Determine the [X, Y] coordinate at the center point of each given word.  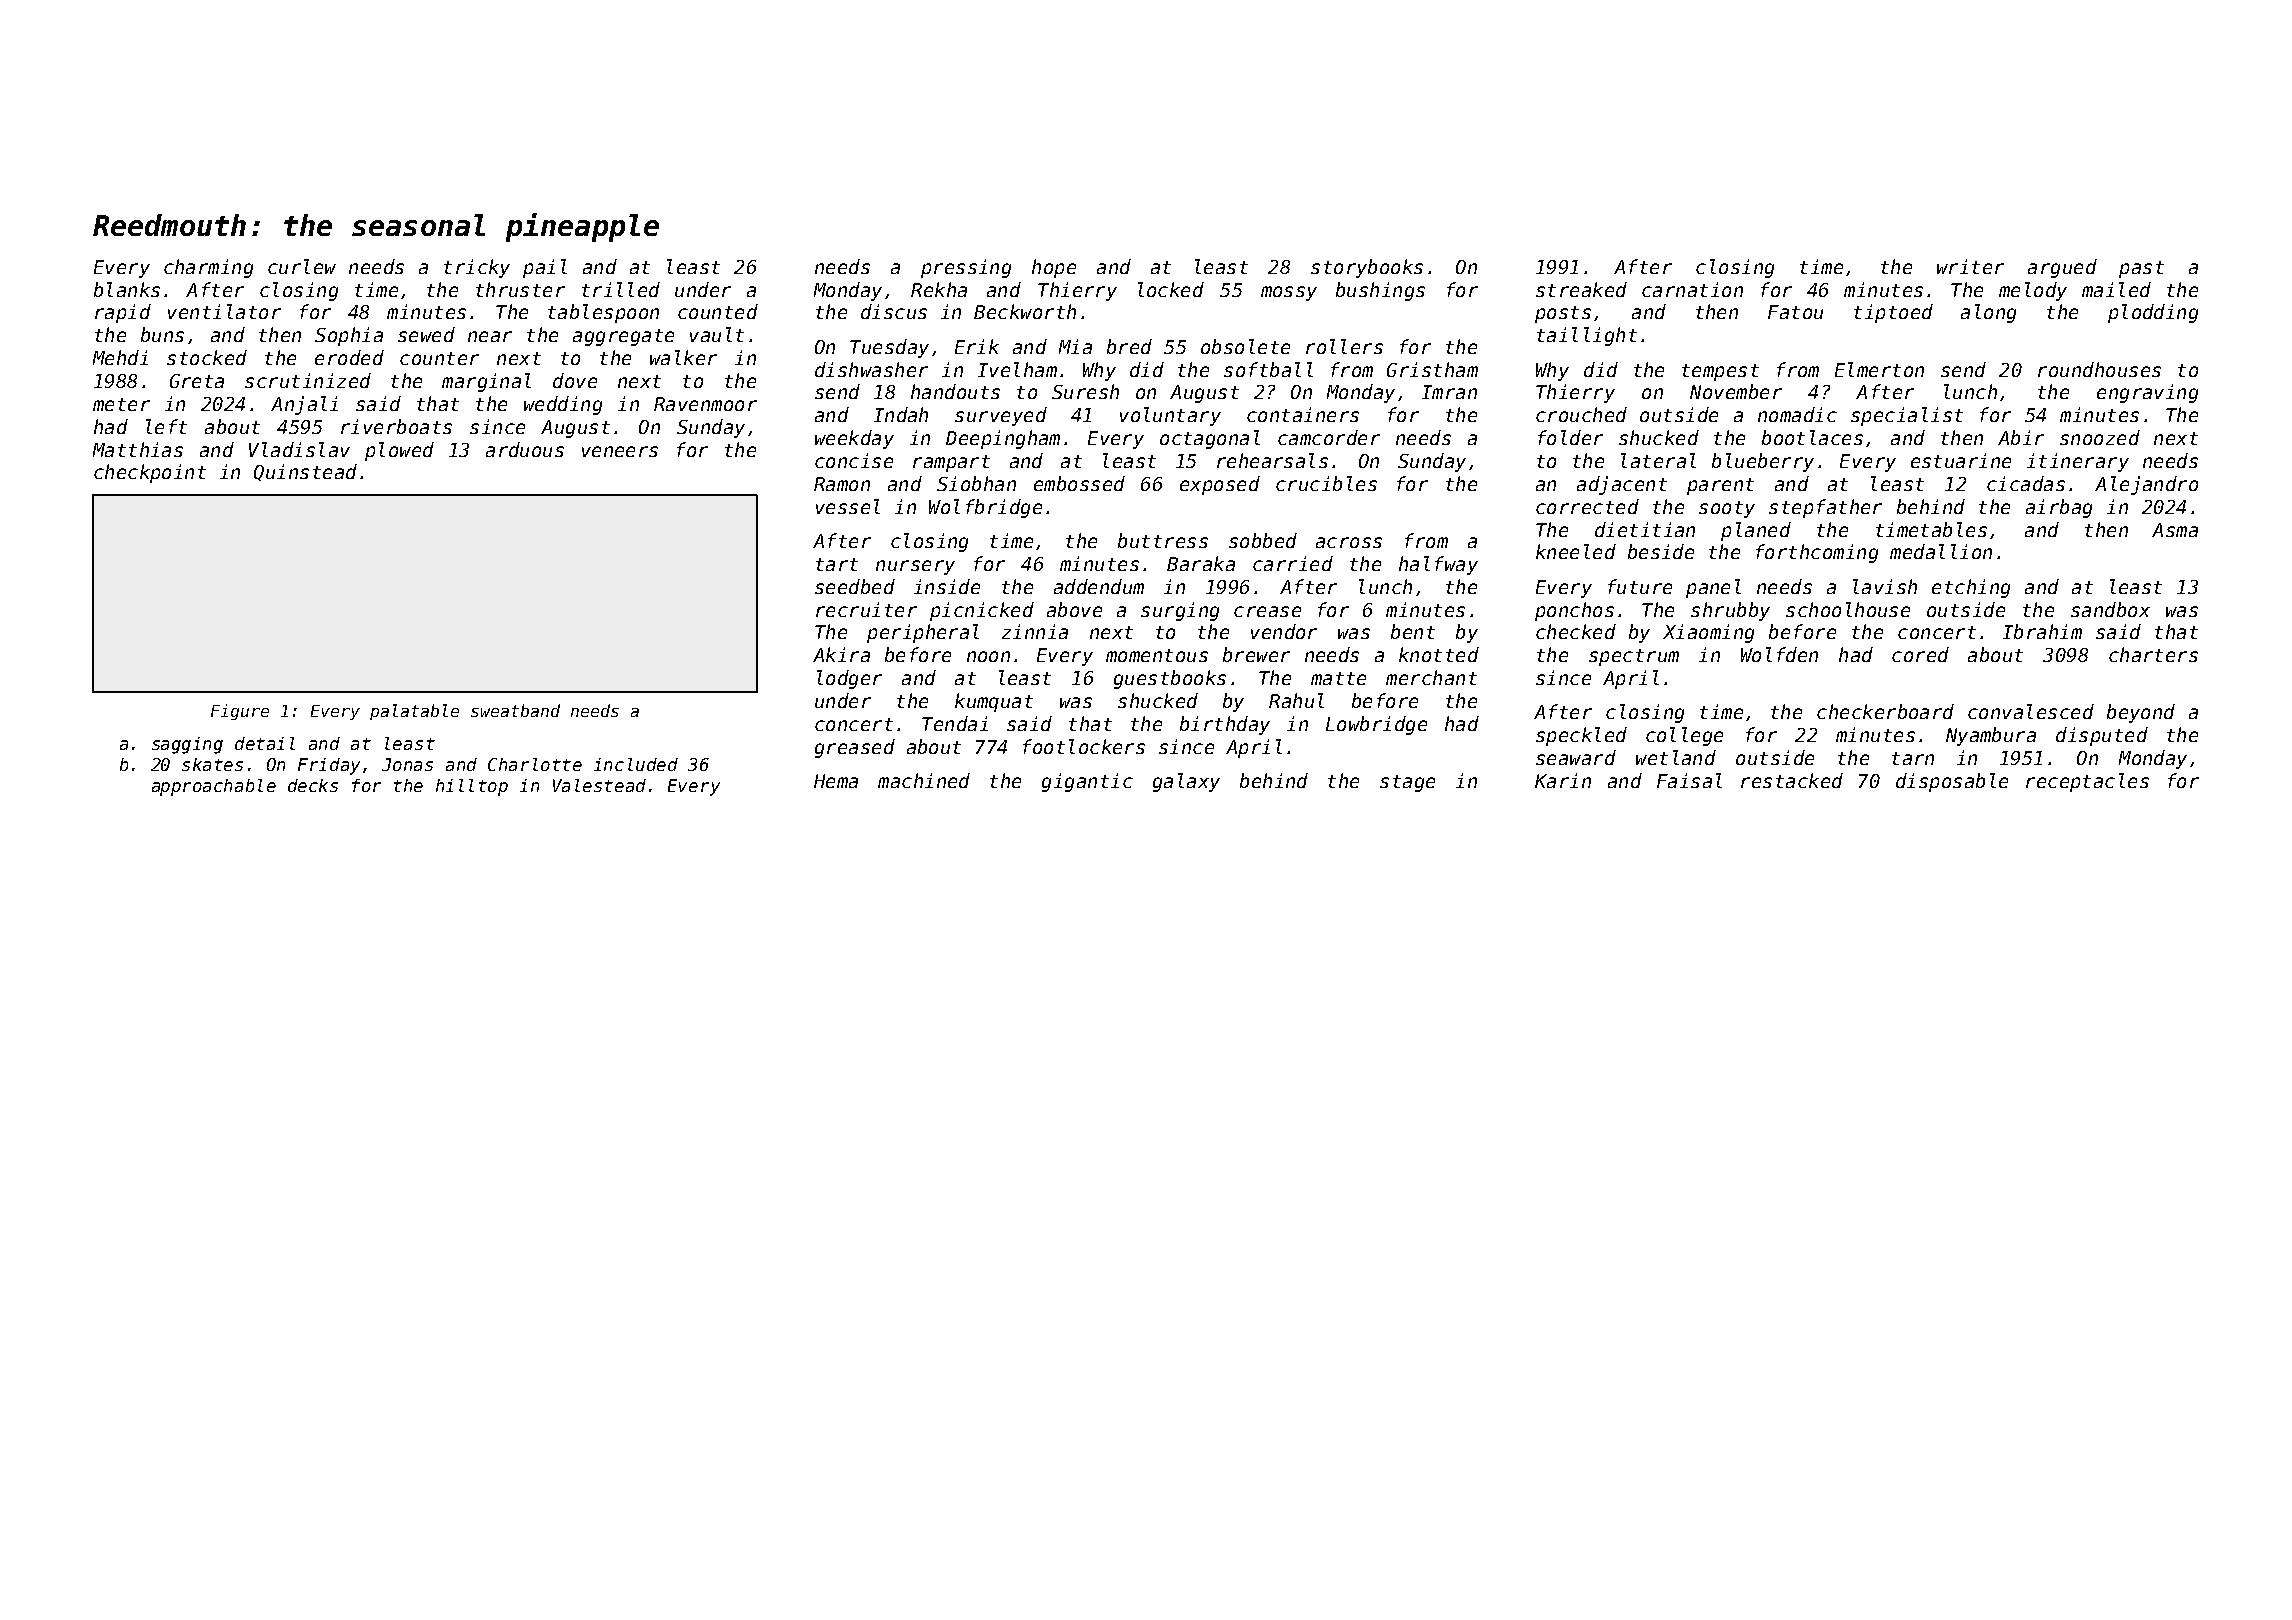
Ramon [842, 484]
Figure [240, 712]
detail [265, 743]
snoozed [2100, 437]
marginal [486, 382]
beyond [2141, 713]
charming [208, 268]
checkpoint [150, 473]
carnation [1692, 289]
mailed [2116, 289]
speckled [1581, 736]
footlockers [1084, 746]
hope [1054, 268]
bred [1129, 346]
